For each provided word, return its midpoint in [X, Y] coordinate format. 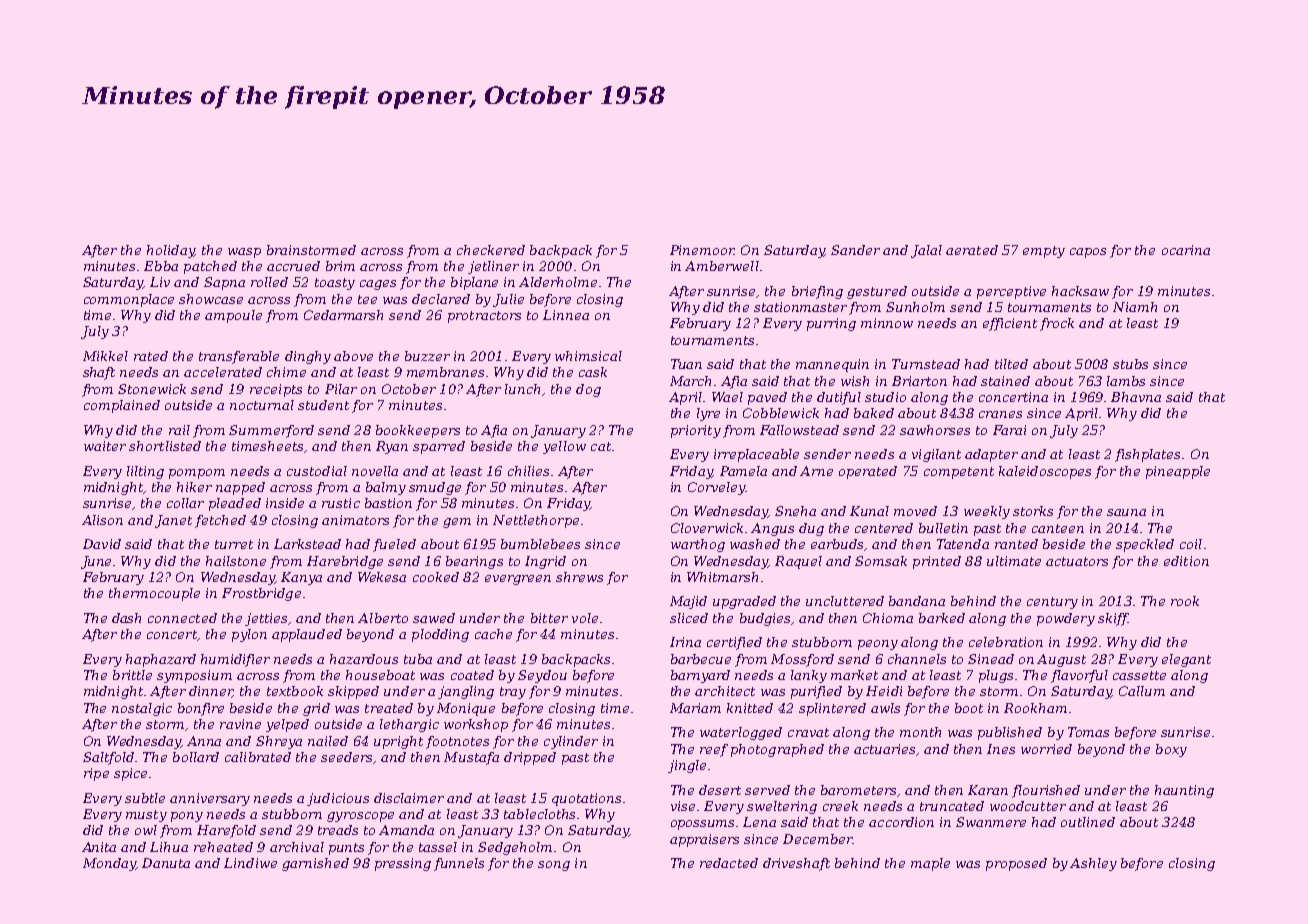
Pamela [743, 471]
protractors [484, 317]
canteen [1058, 528]
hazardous [364, 659]
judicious [338, 799]
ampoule [233, 316]
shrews [579, 577]
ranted [1016, 544]
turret [234, 544]
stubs [1130, 364]
